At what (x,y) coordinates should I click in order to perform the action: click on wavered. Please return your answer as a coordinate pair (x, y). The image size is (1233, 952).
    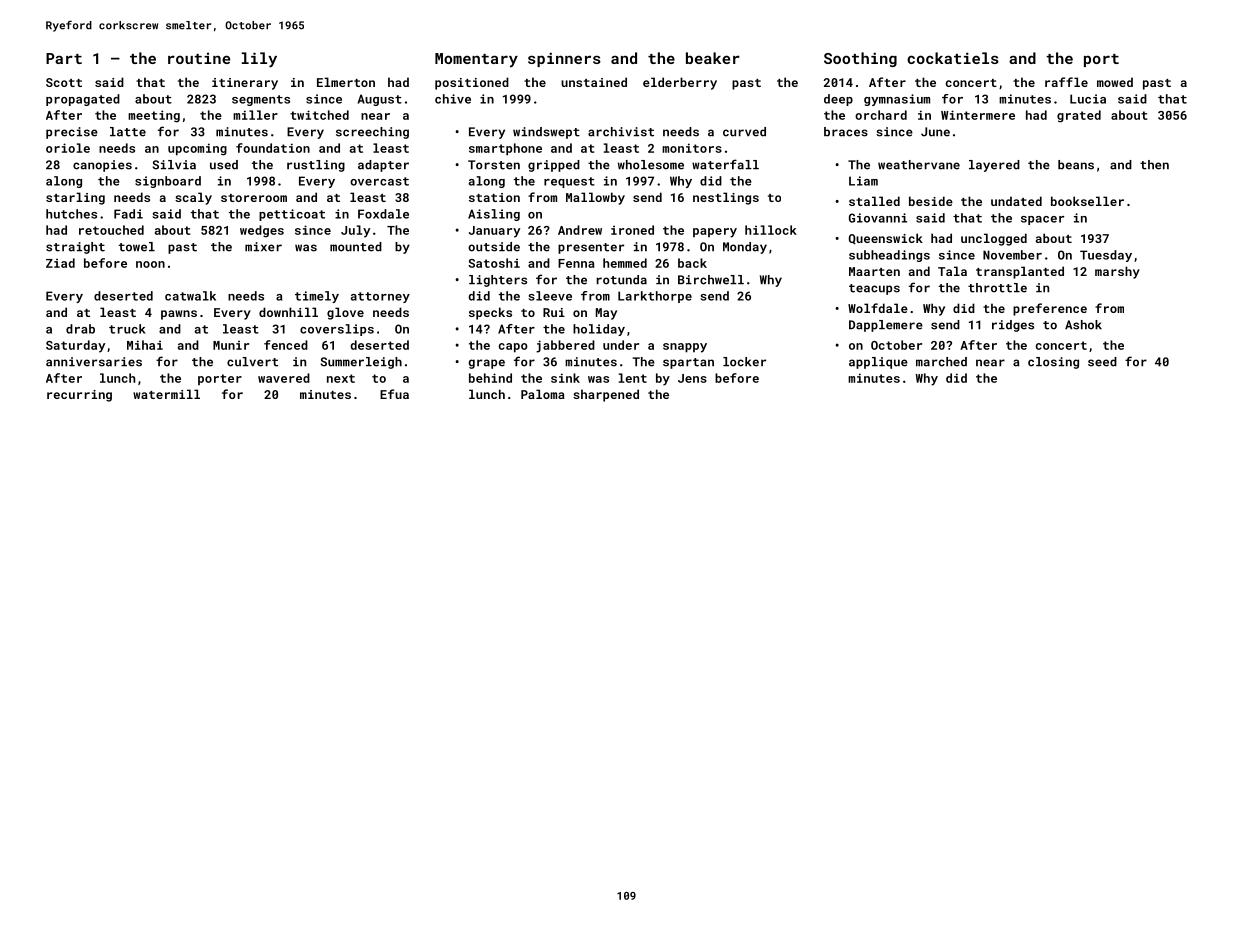
    Looking at the image, I should click on (284, 378).
